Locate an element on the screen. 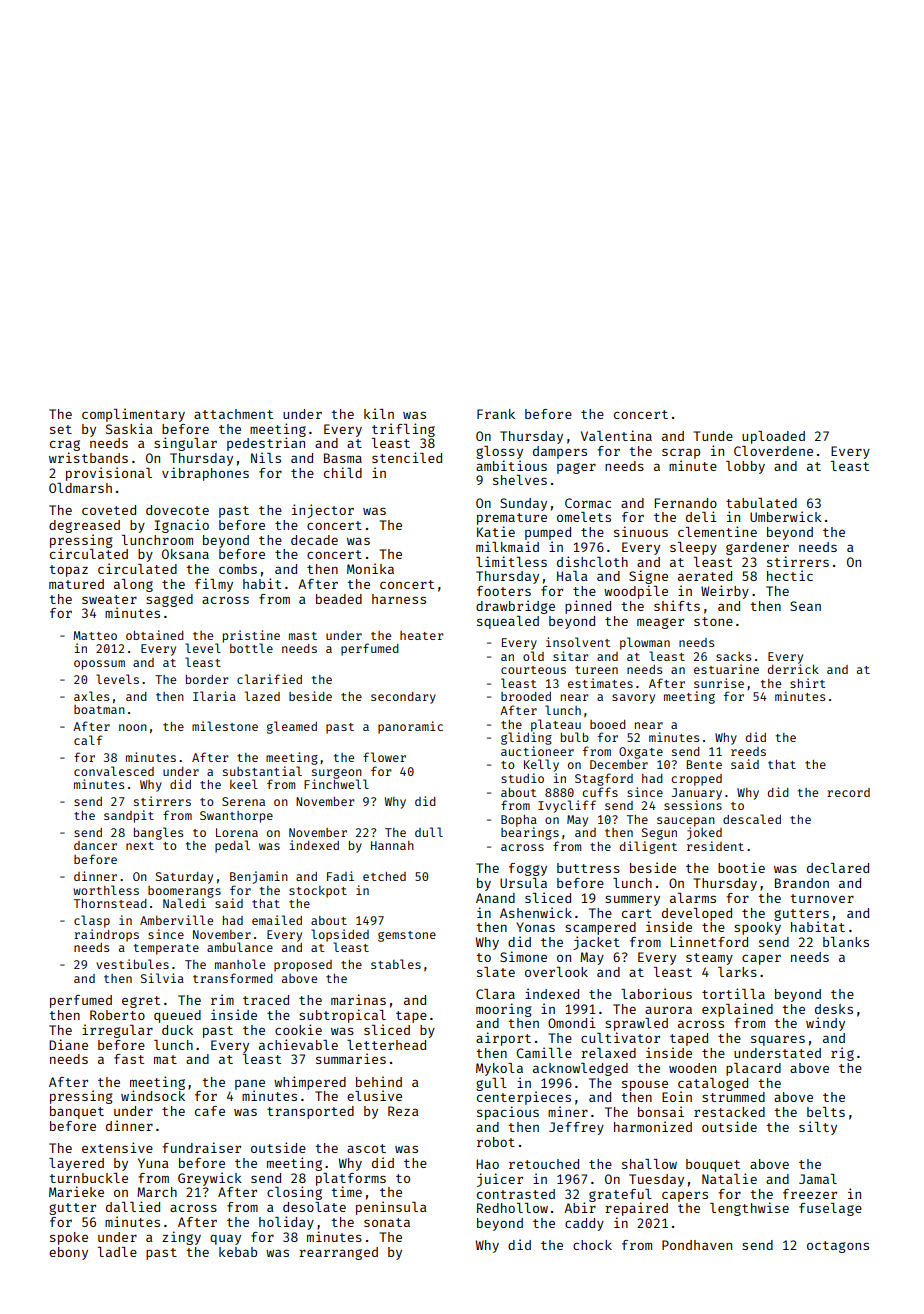 The image size is (924, 1314). Tunde is located at coordinates (713, 436).
